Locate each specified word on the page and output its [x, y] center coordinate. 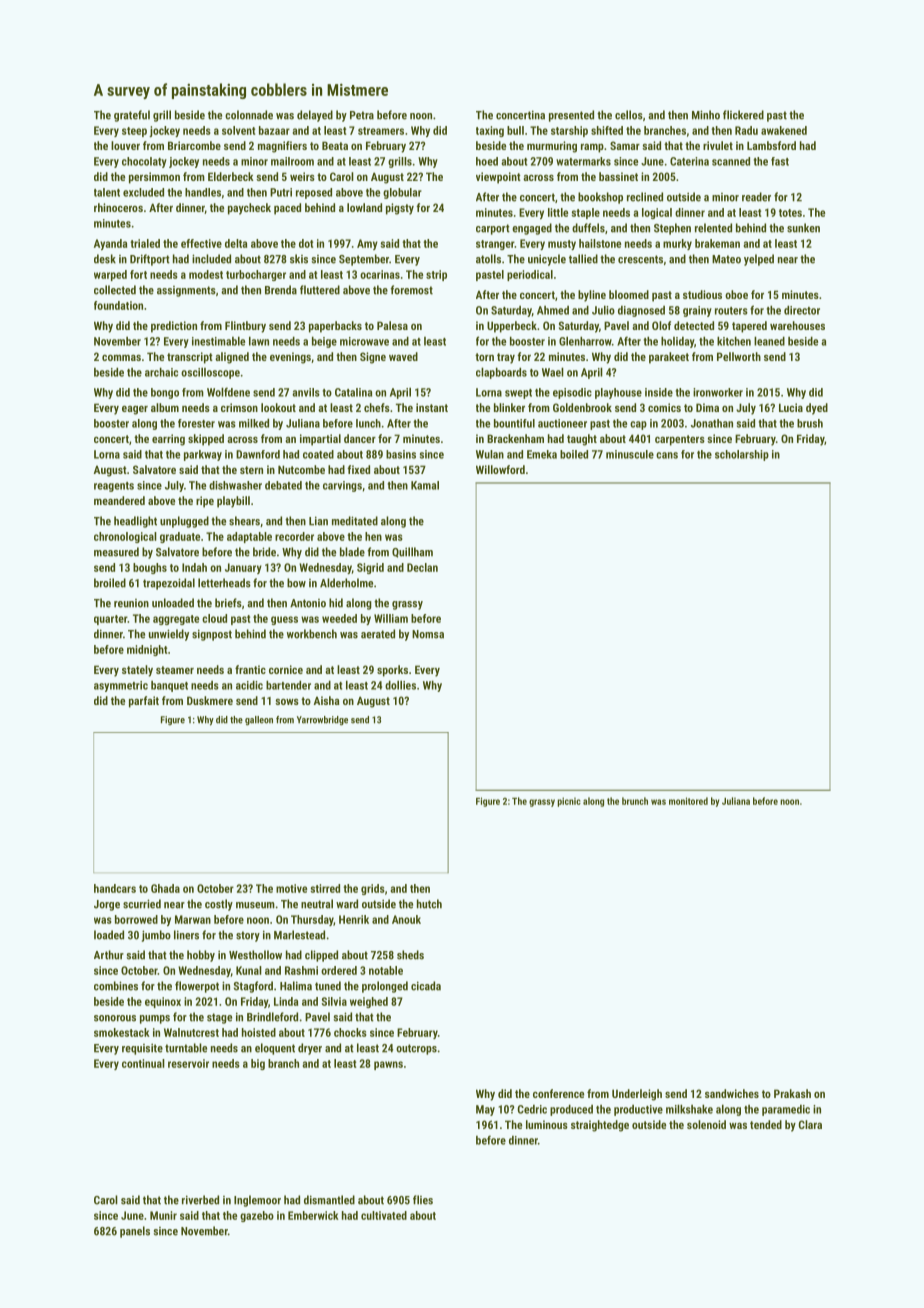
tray [506, 358]
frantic [250, 669]
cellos [629, 115]
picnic [569, 802]
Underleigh [637, 1095]
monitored [688, 801]
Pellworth [739, 356]
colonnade [249, 115]
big [258, 1064]
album [165, 407]
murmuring [552, 147]
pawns [388, 1065]
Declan [422, 567]
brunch [635, 801]
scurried [142, 904]
